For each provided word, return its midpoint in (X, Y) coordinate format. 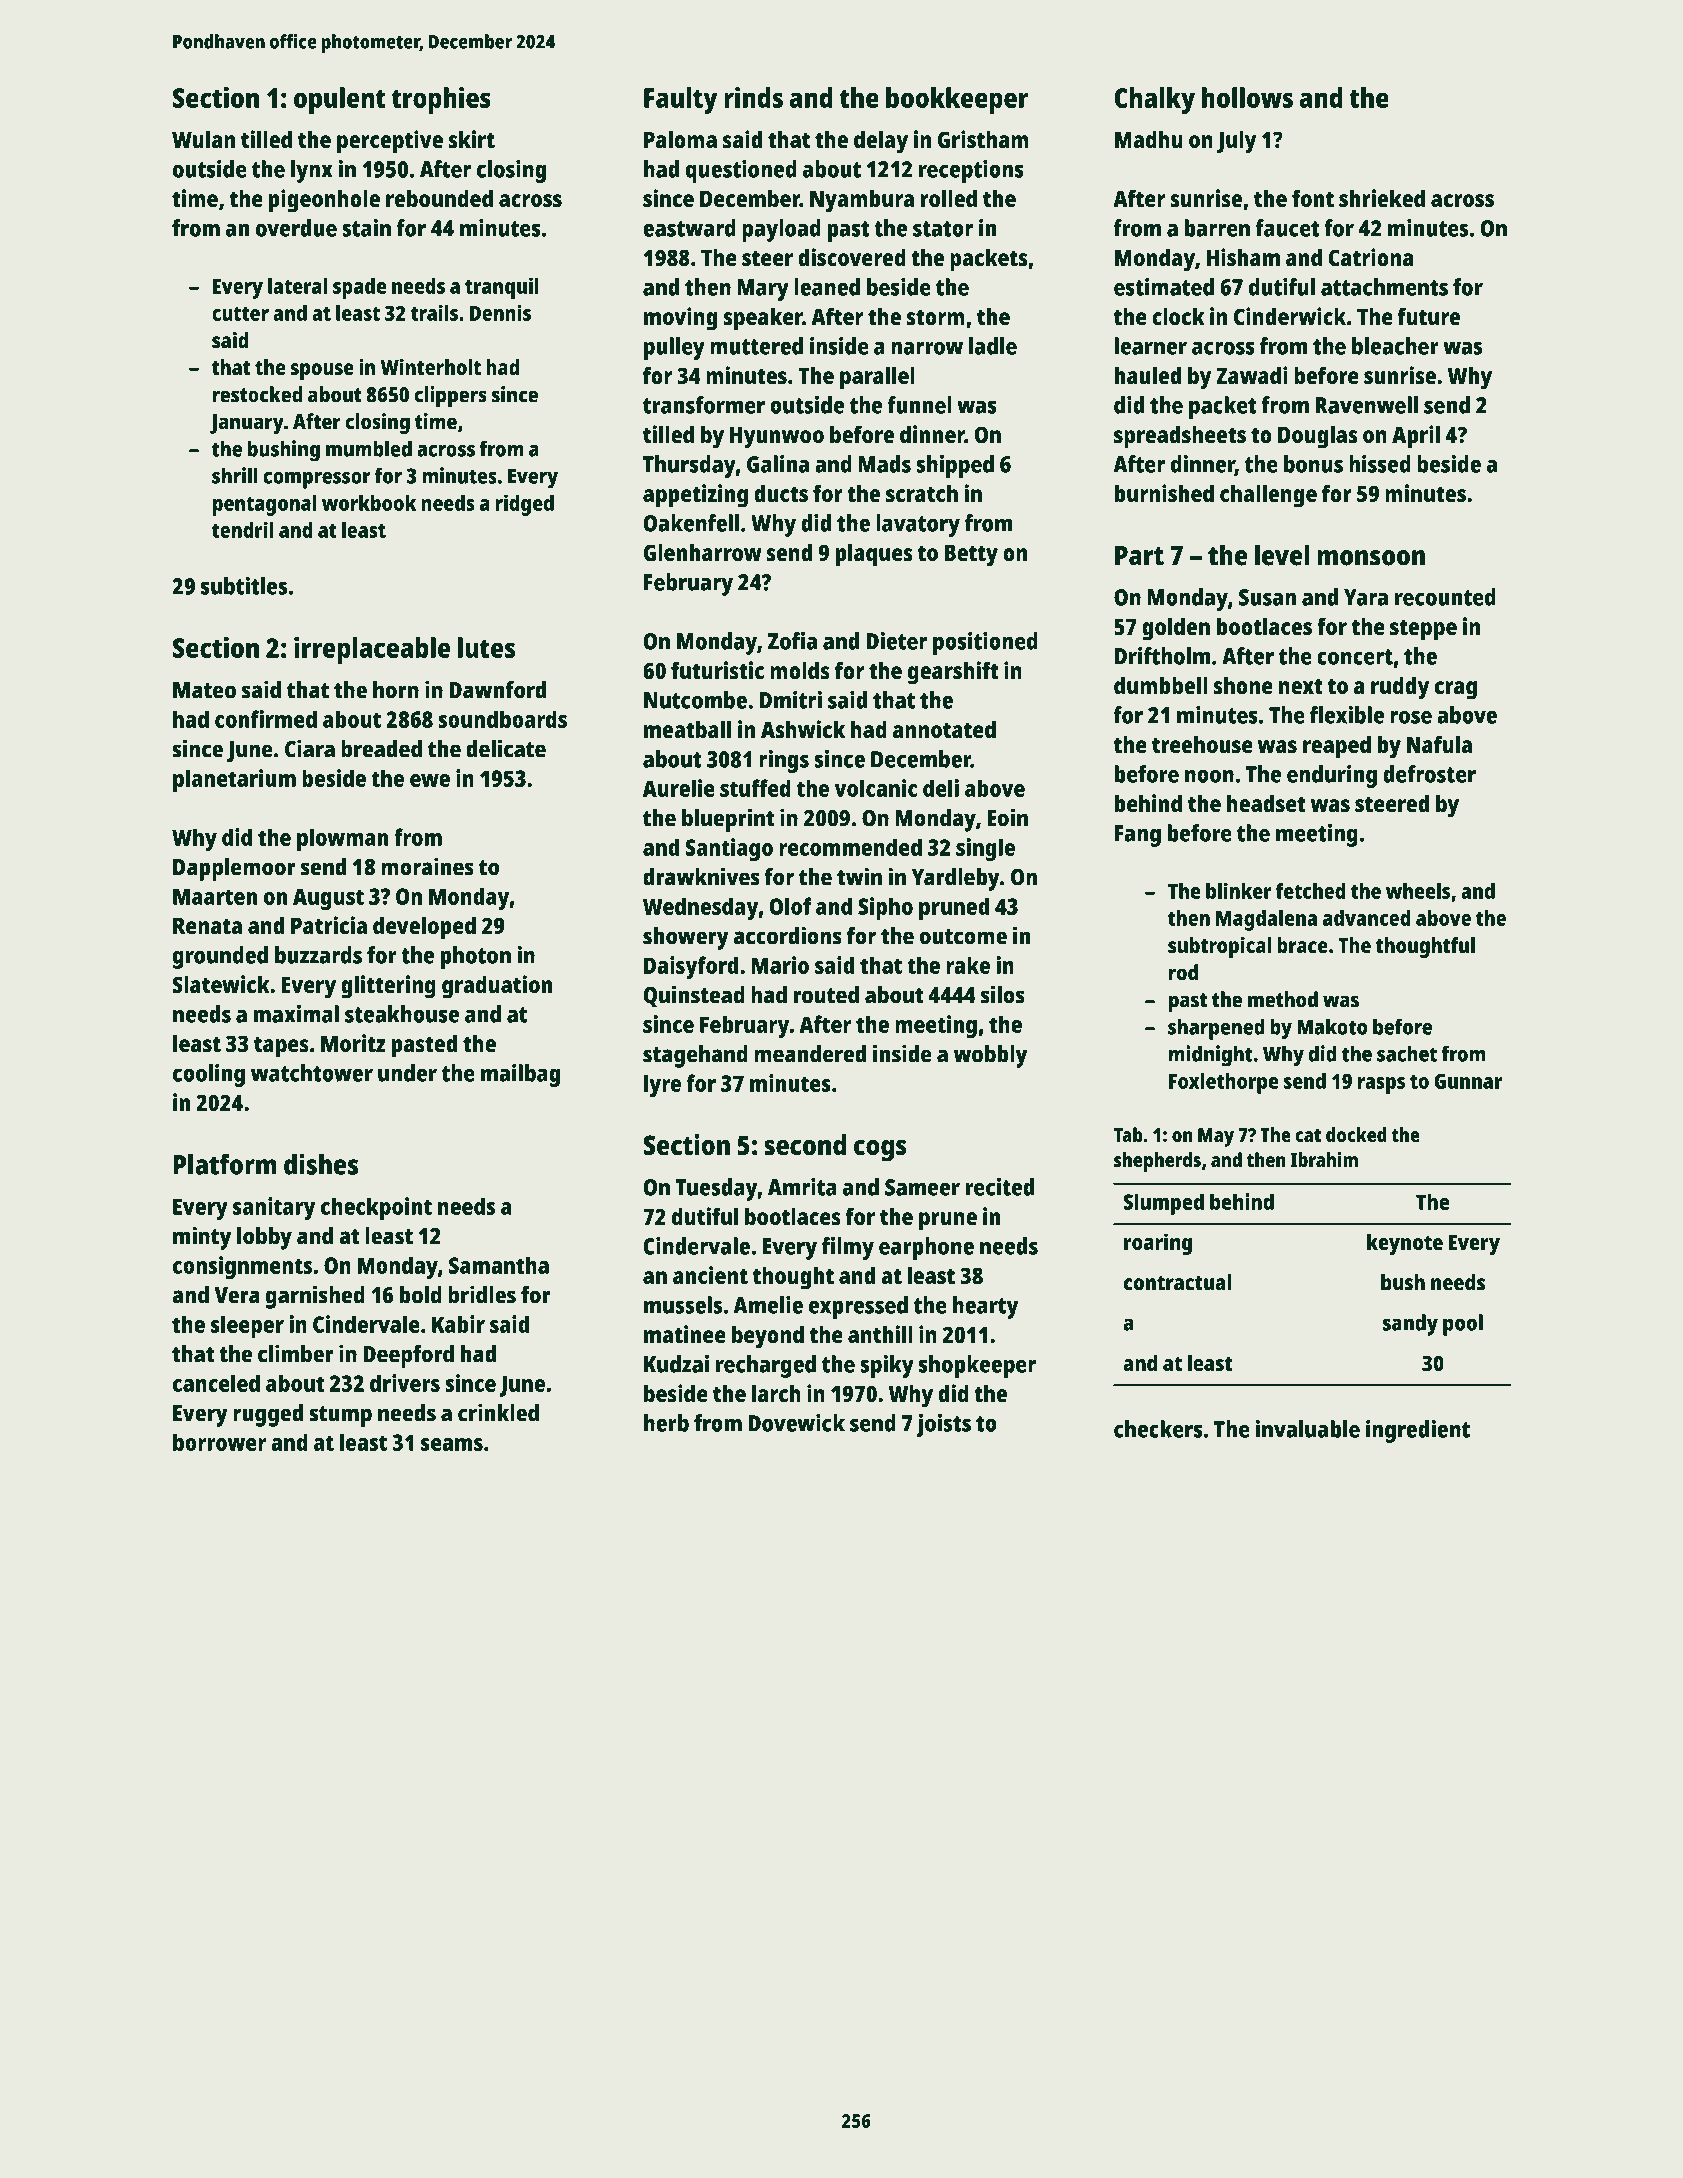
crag (1456, 690)
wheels (1418, 891)
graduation (497, 987)
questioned (741, 171)
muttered (756, 346)
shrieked (1382, 198)
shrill (235, 475)
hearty (985, 1307)
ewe (430, 780)
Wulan (203, 139)
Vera (237, 1295)
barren (1217, 228)
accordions (788, 935)
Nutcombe (695, 700)
